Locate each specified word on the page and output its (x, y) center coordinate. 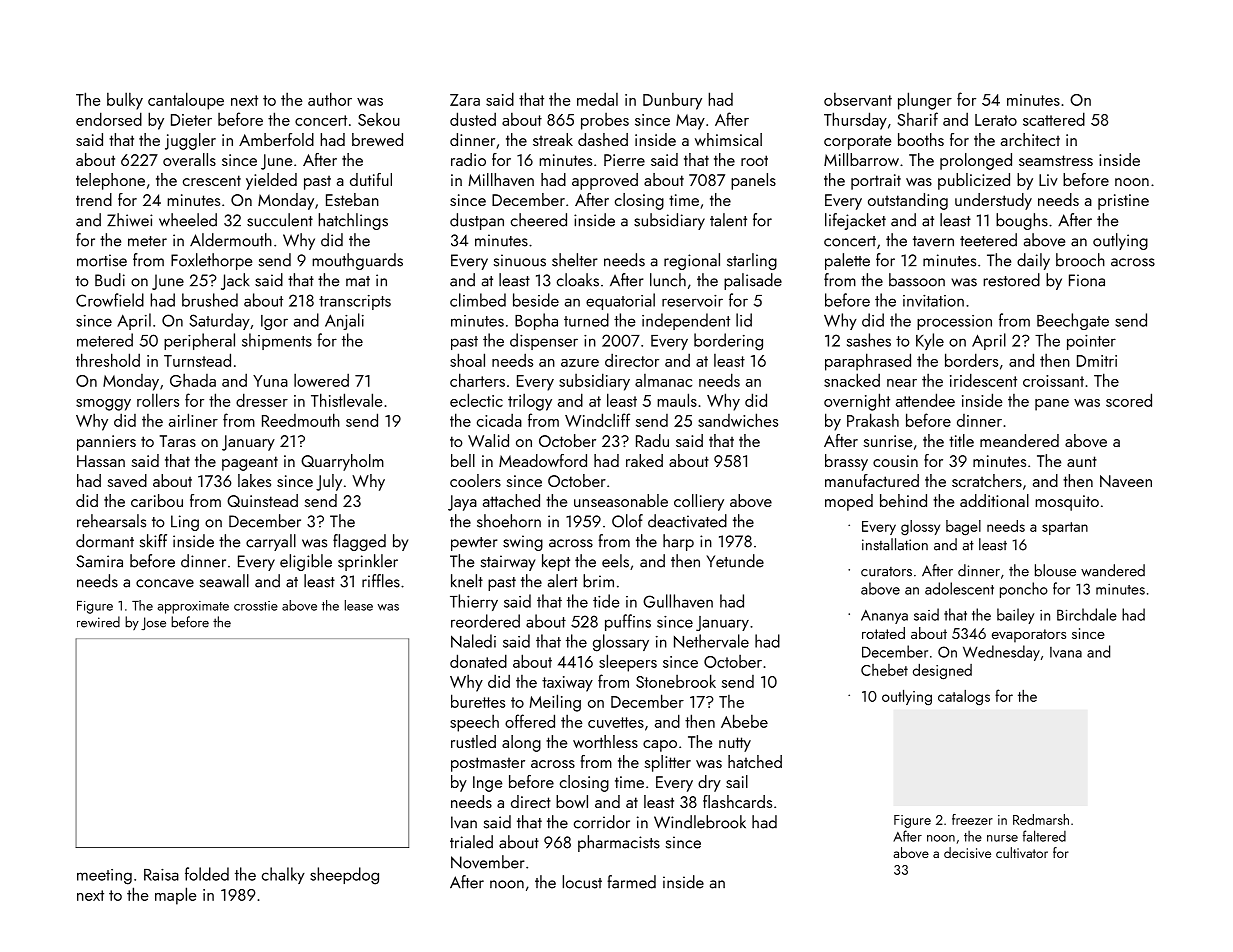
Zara (465, 100)
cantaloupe (186, 101)
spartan (1065, 528)
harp (678, 542)
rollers (158, 400)
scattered (1054, 119)
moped (849, 502)
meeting (104, 877)
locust (582, 882)
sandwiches (738, 420)
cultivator (1022, 852)
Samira (99, 561)
